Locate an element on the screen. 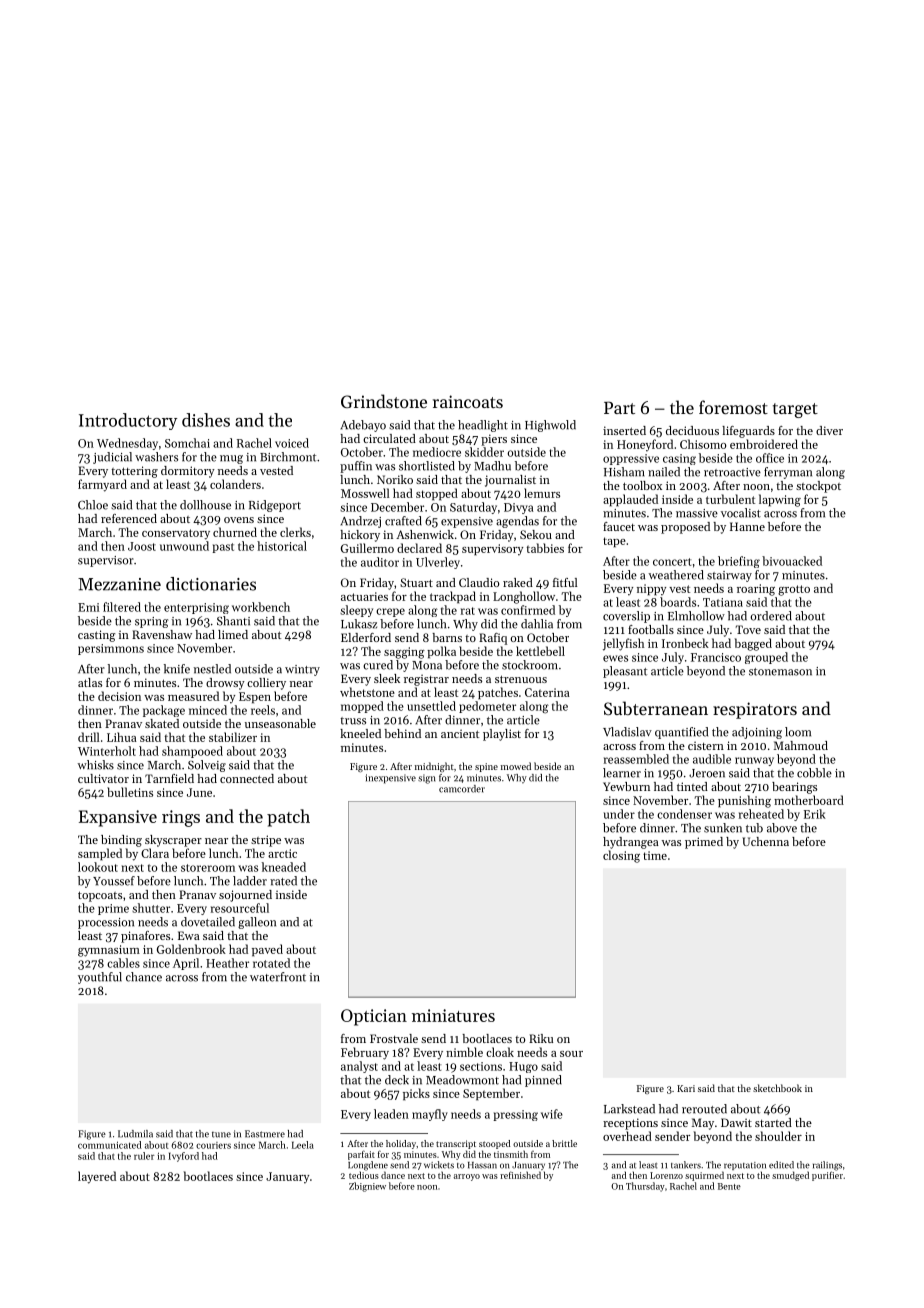 This screenshot has width=924, height=1308. dishes is located at coordinates (206, 420).
